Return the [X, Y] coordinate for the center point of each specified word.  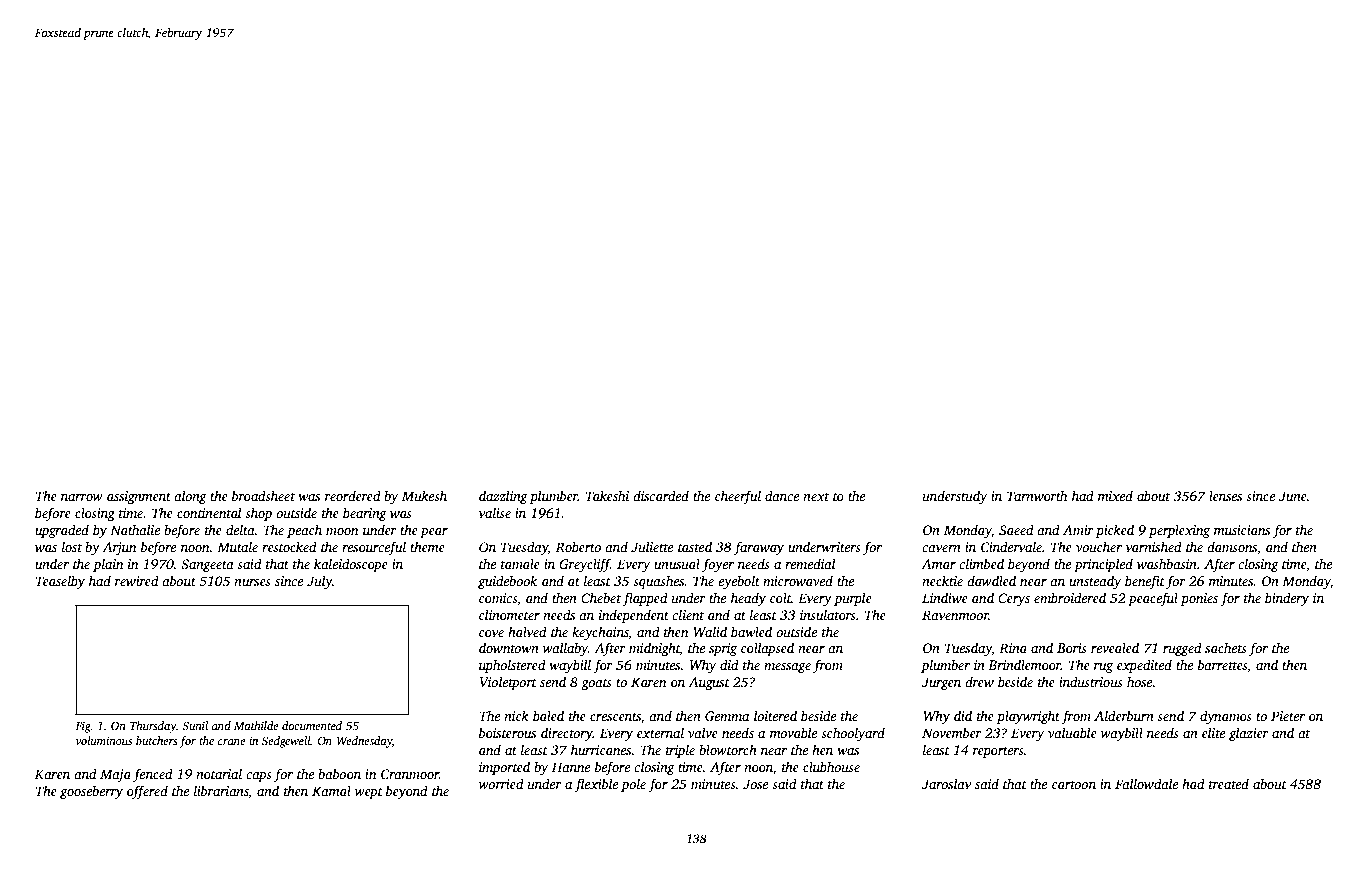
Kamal [331, 790]
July [319, 582]
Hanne [571, 767]
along [190, 497]
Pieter [1288, 716]
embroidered [1070, 597]
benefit [1145, 582]
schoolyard [853, 734]
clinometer [509, 614]
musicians [1242, 530]
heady [748, 599]
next [816, 497]
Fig [83, 727]
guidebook [507, 582]
